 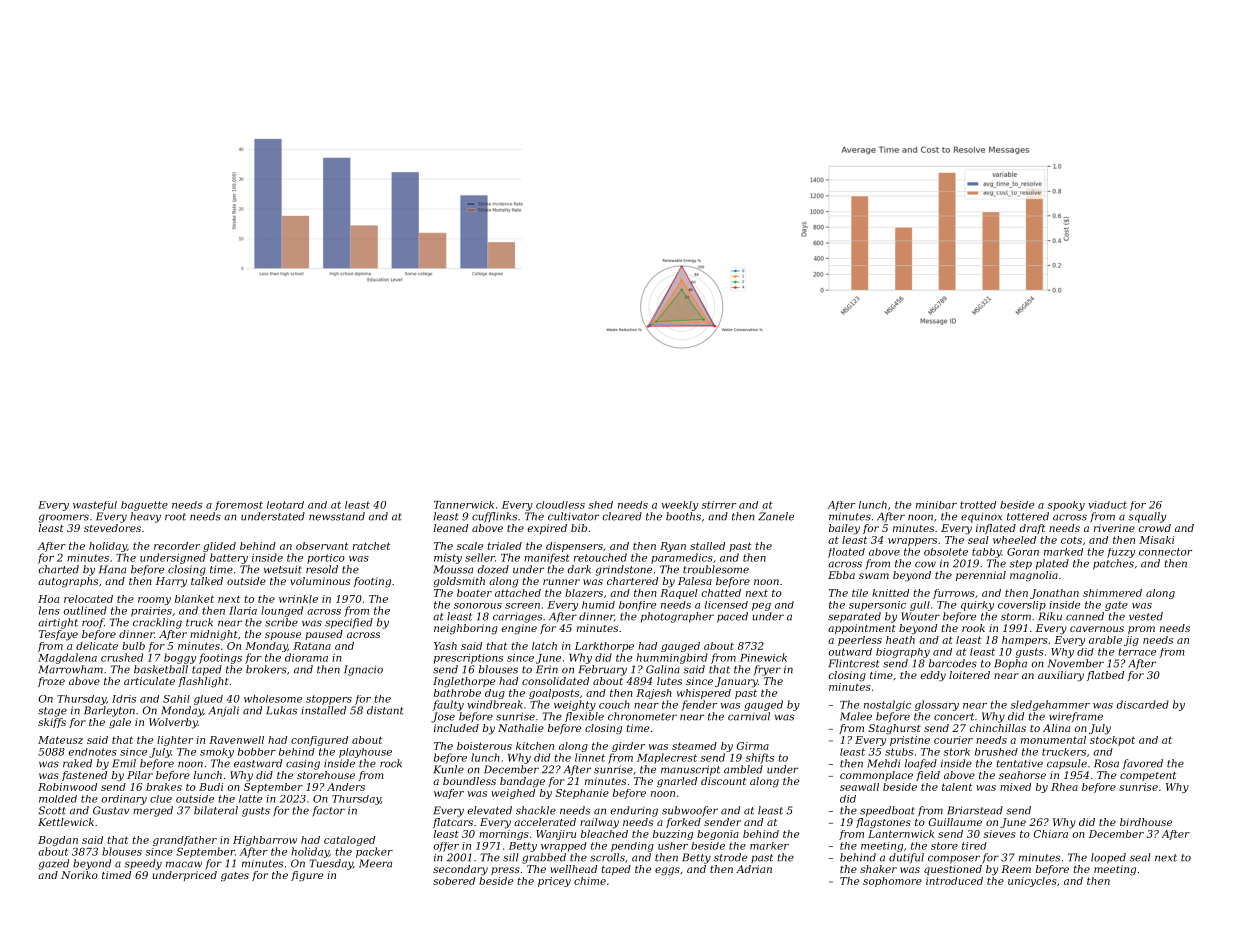 I want to click on Meera, so click(x=375, y=863).
